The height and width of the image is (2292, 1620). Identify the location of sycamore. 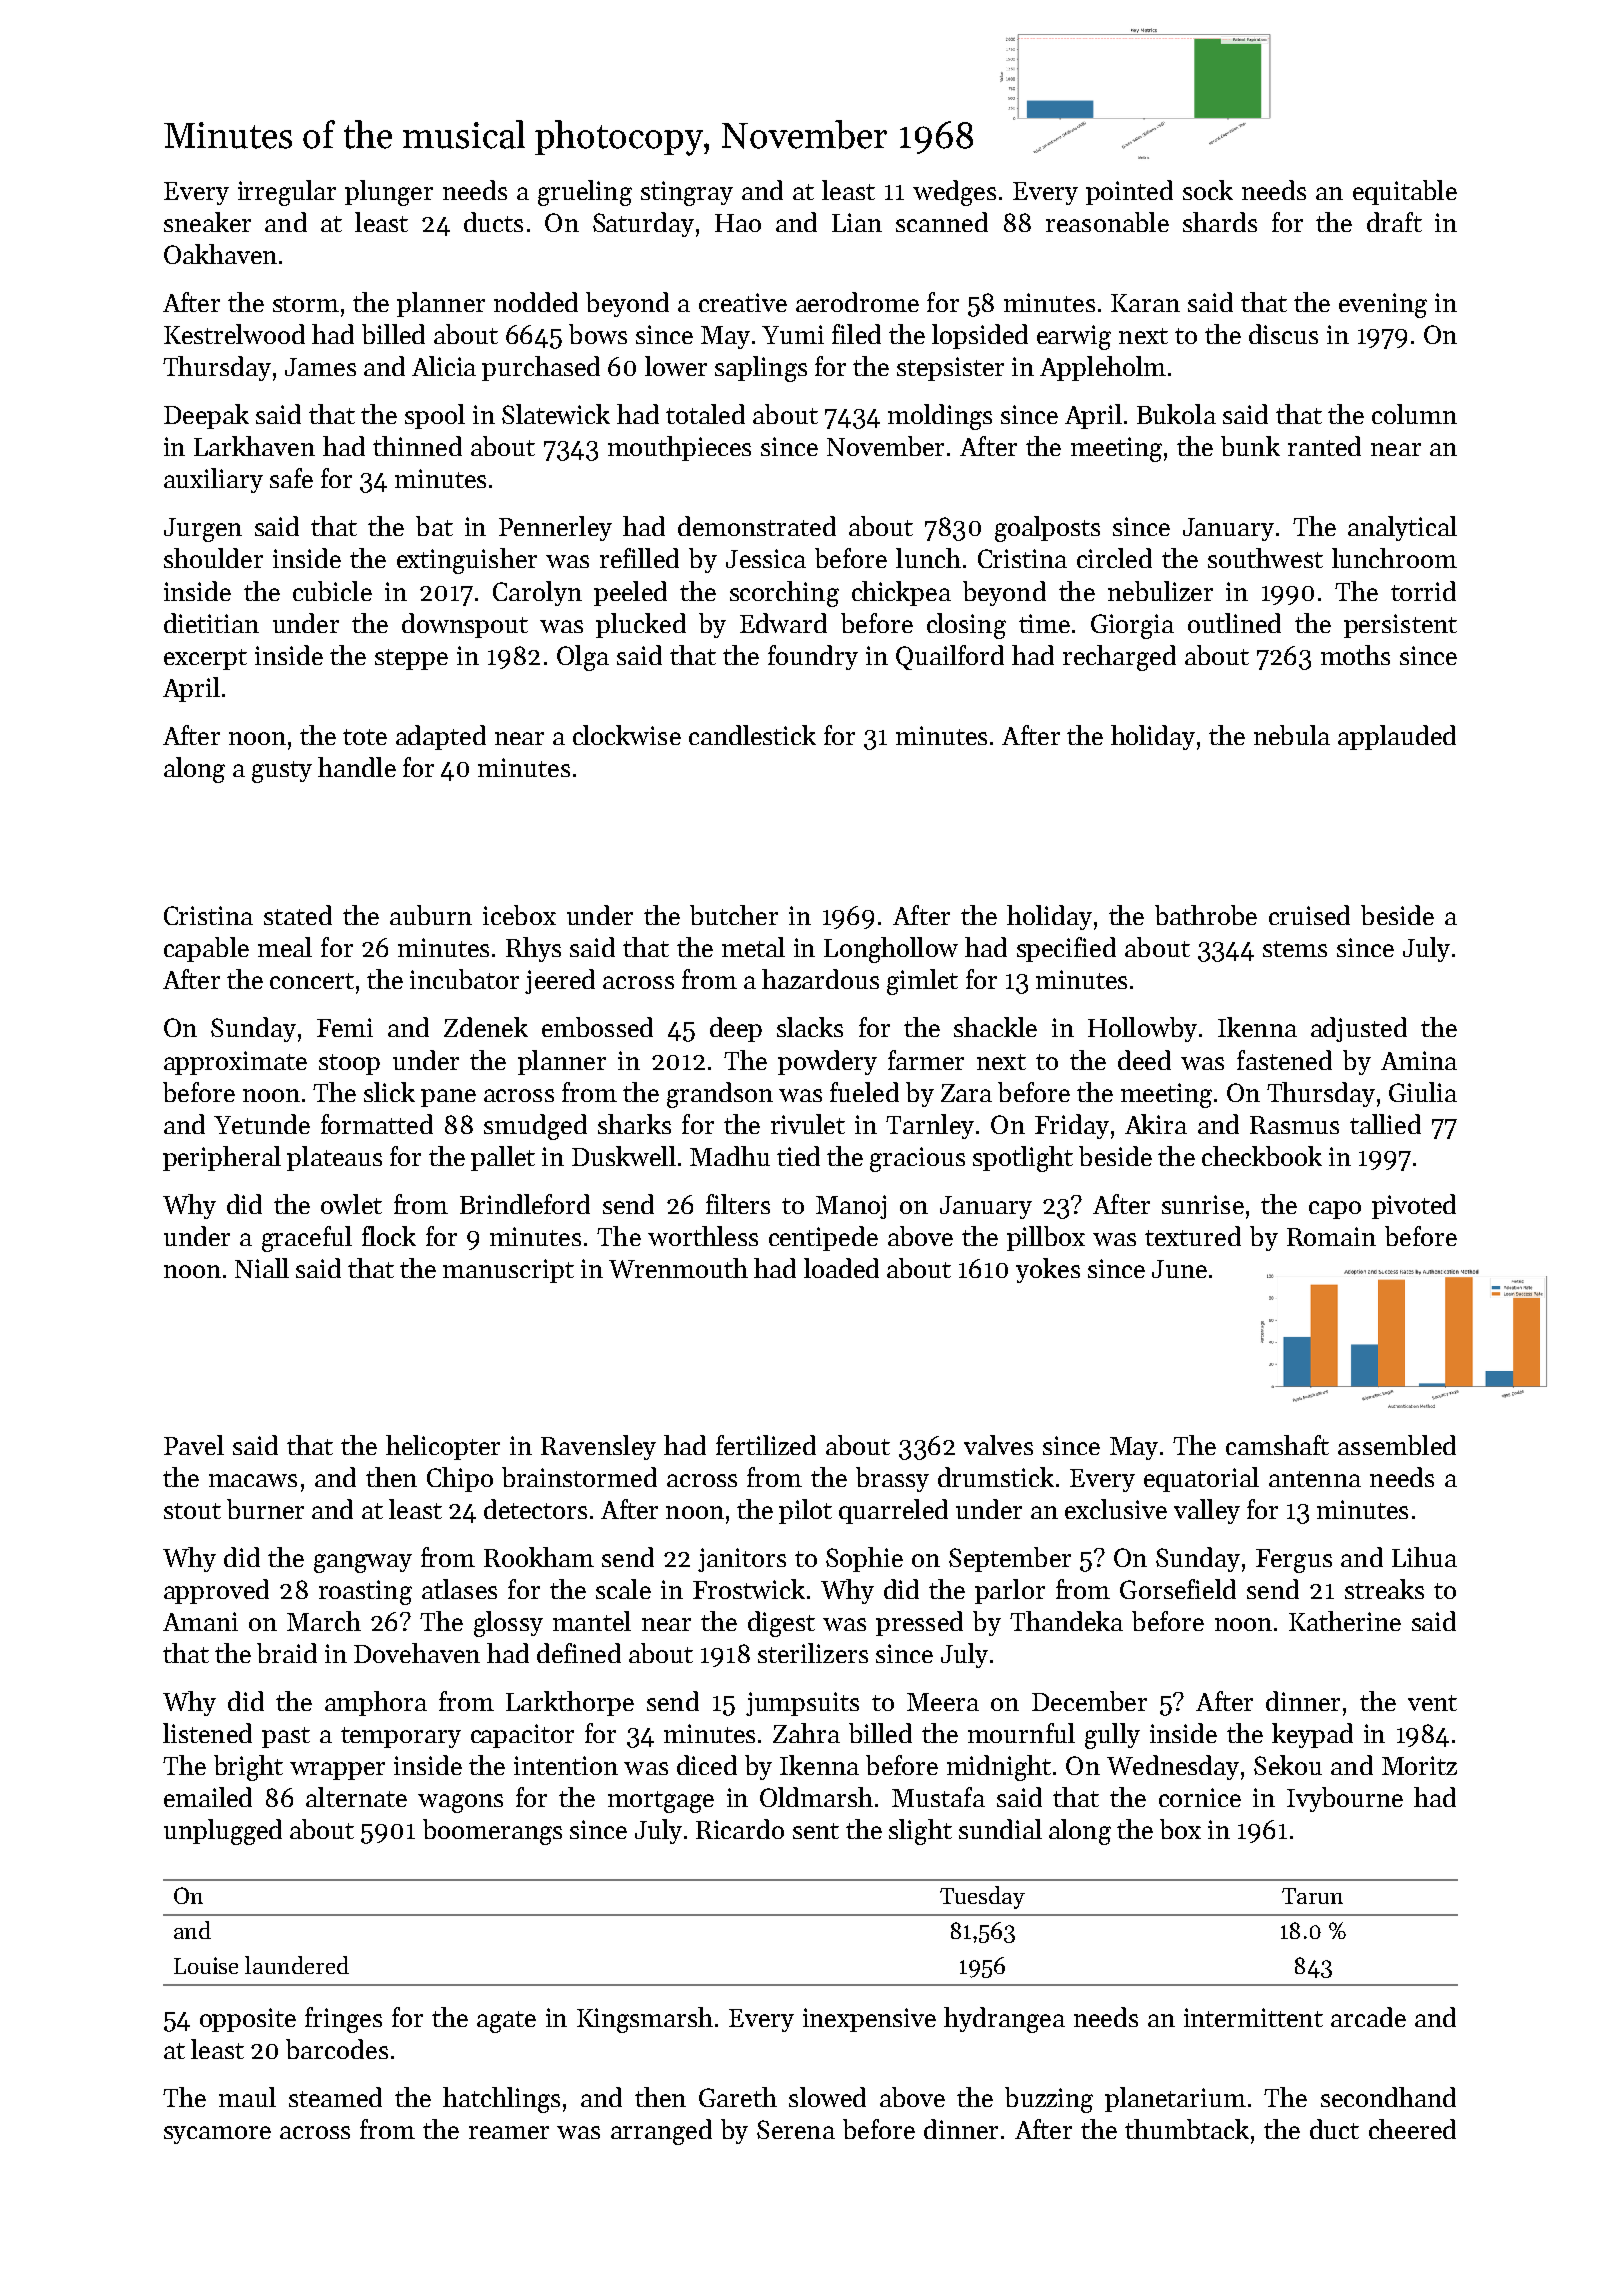
(217, 2135).
